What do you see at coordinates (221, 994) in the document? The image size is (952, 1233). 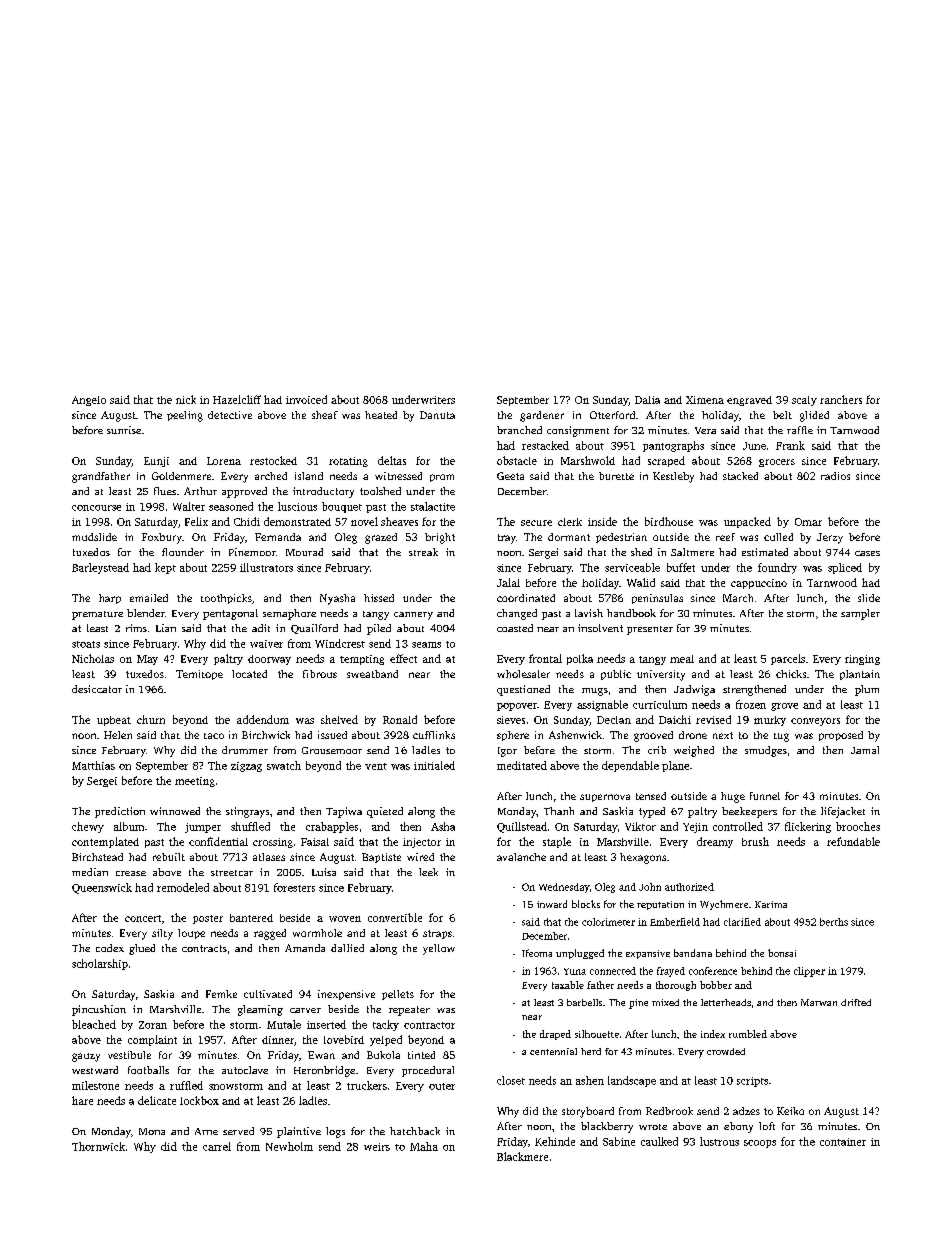 I see `Femke` at bounding box center [221, 994].
